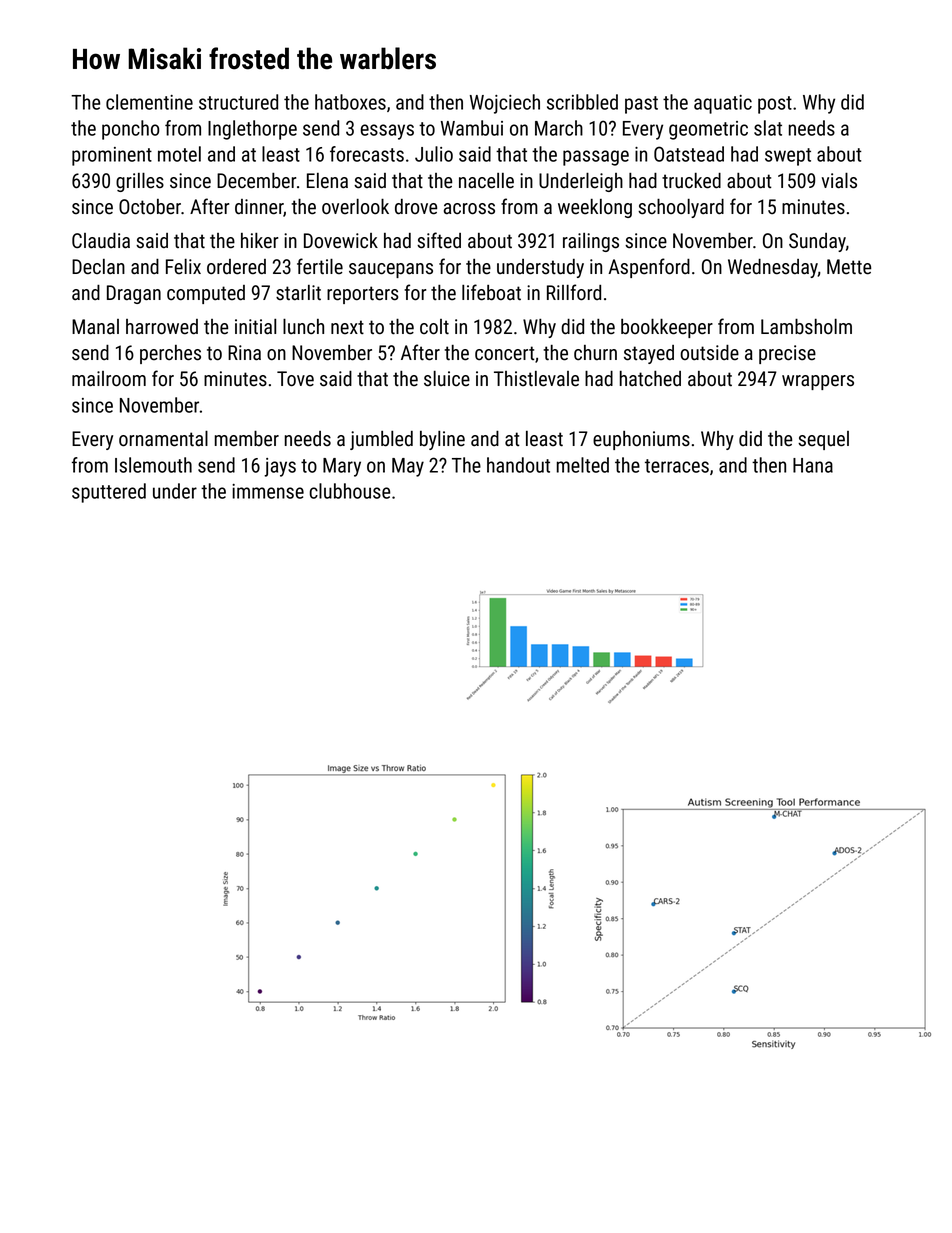  What do you see at coordinates (447, 379) in the document?
I see `sluice` at bounding box center [447, 379].
